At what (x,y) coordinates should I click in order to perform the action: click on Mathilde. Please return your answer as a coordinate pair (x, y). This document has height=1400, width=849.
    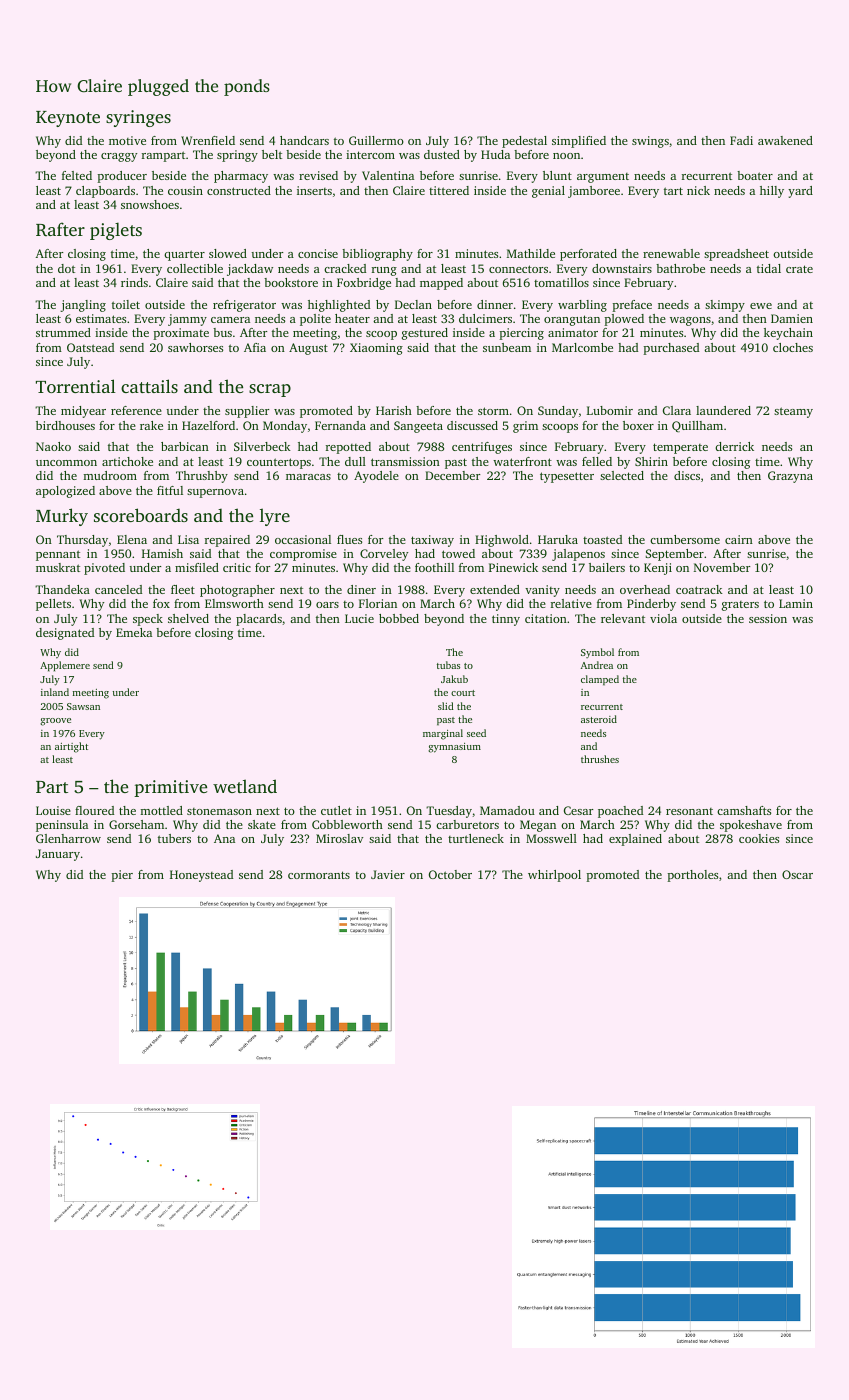
    Looking at the image, I should click on (531, 253).
